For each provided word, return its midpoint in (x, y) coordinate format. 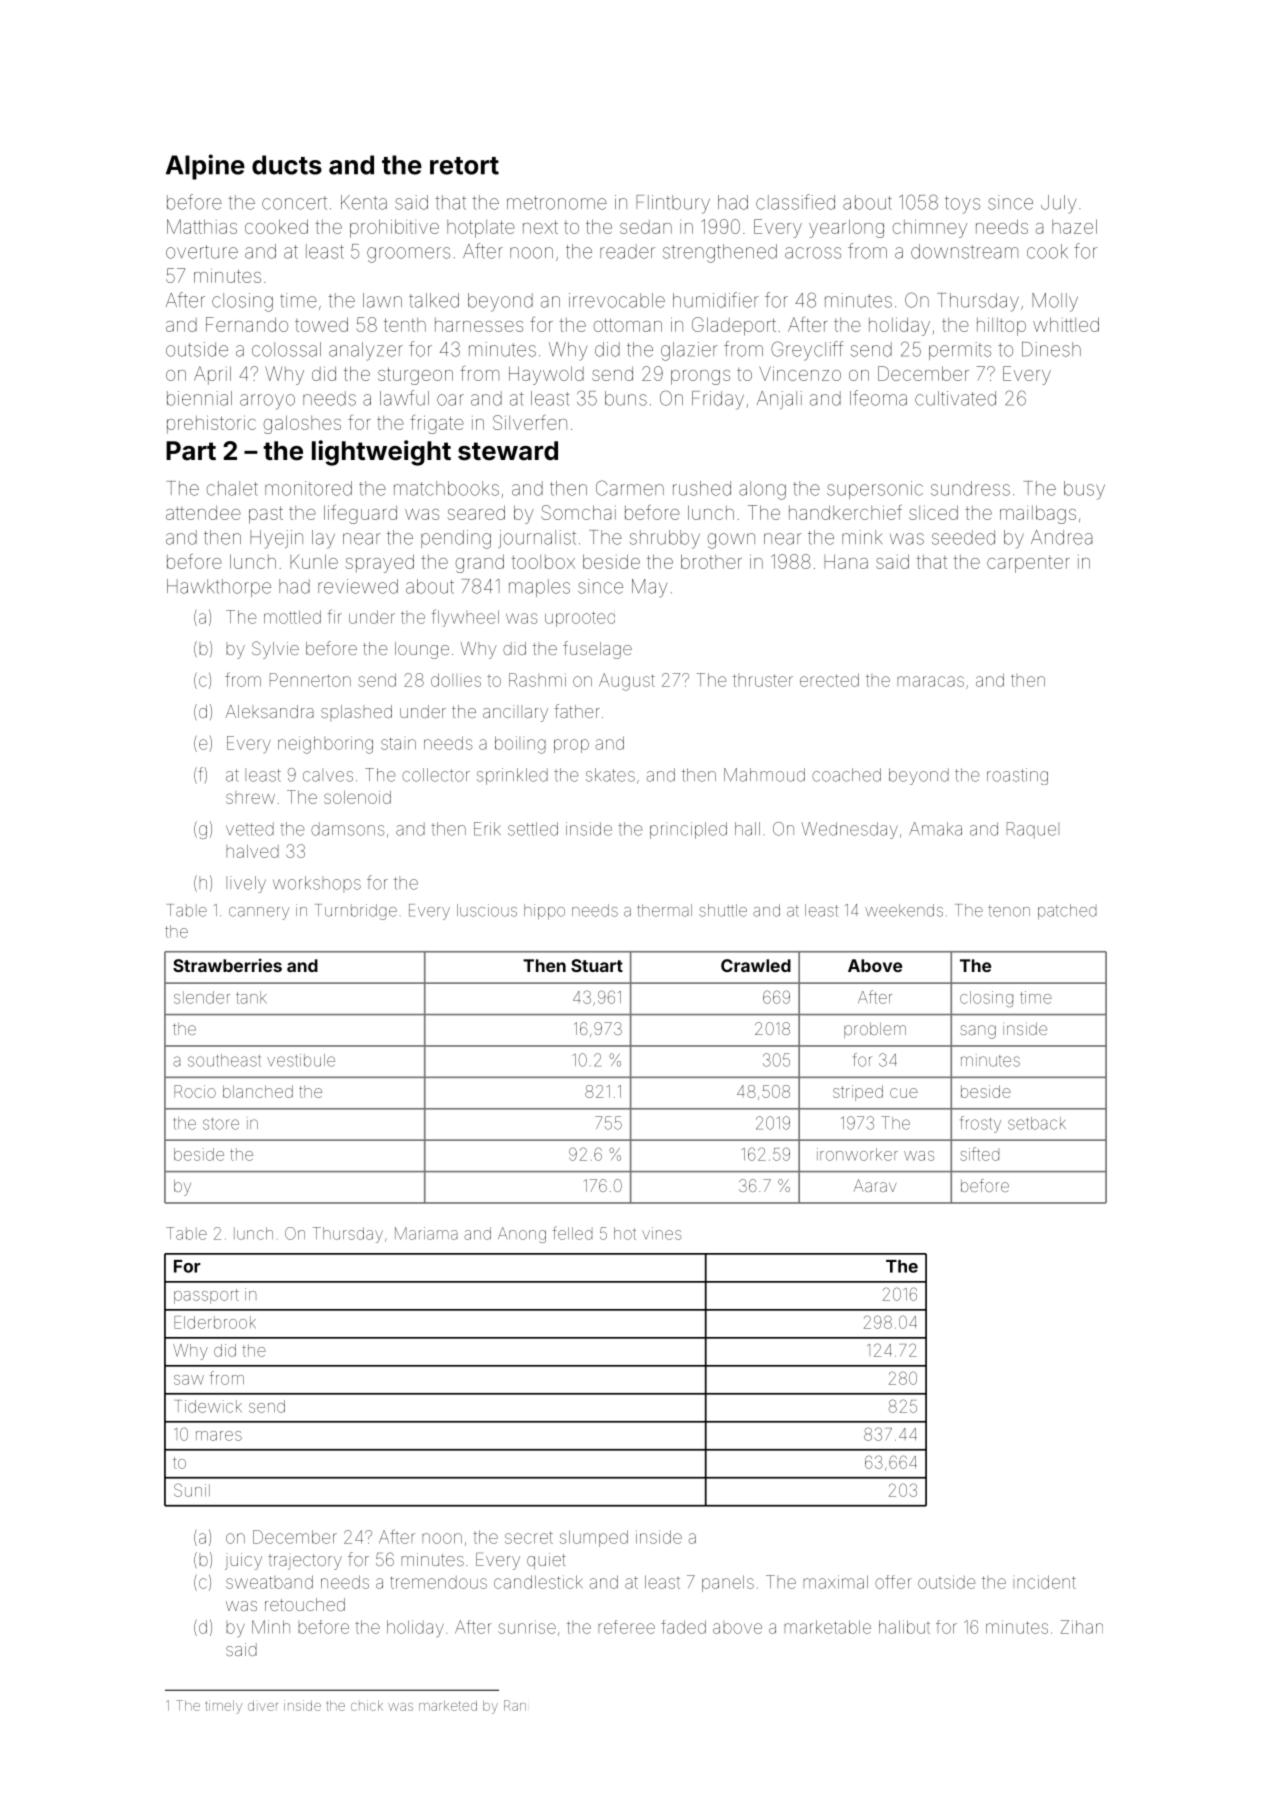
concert (294, 203)
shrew (250, 797)
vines (661, 1233)
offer (893, 1582)
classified (795, 202)
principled (688, 830)
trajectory (305, 1561)
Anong (522, 1235)
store (221, 1124)
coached (846, 775)
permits (960, 351)
